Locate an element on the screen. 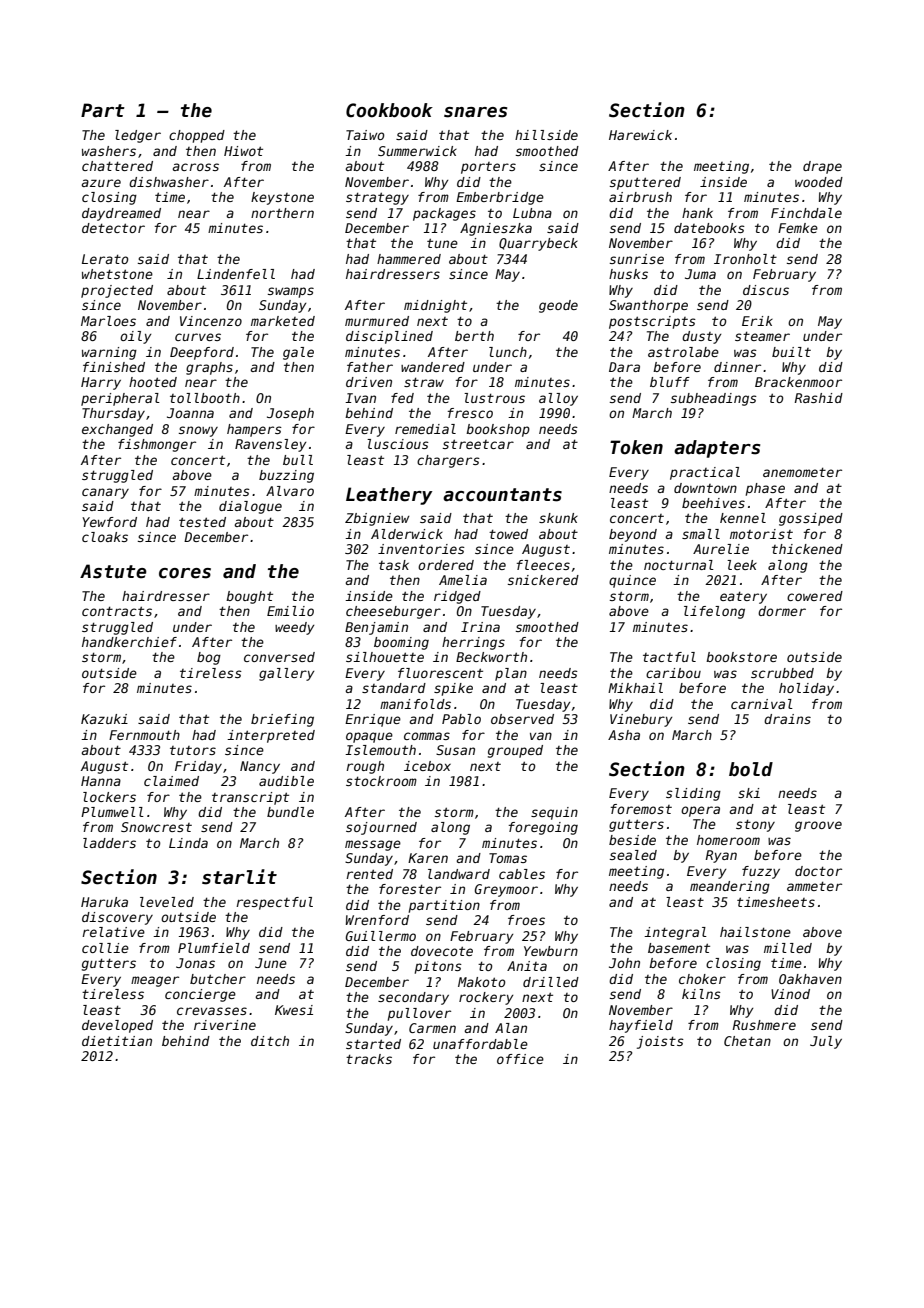  sputtered is located at coordinates (645, 183).
